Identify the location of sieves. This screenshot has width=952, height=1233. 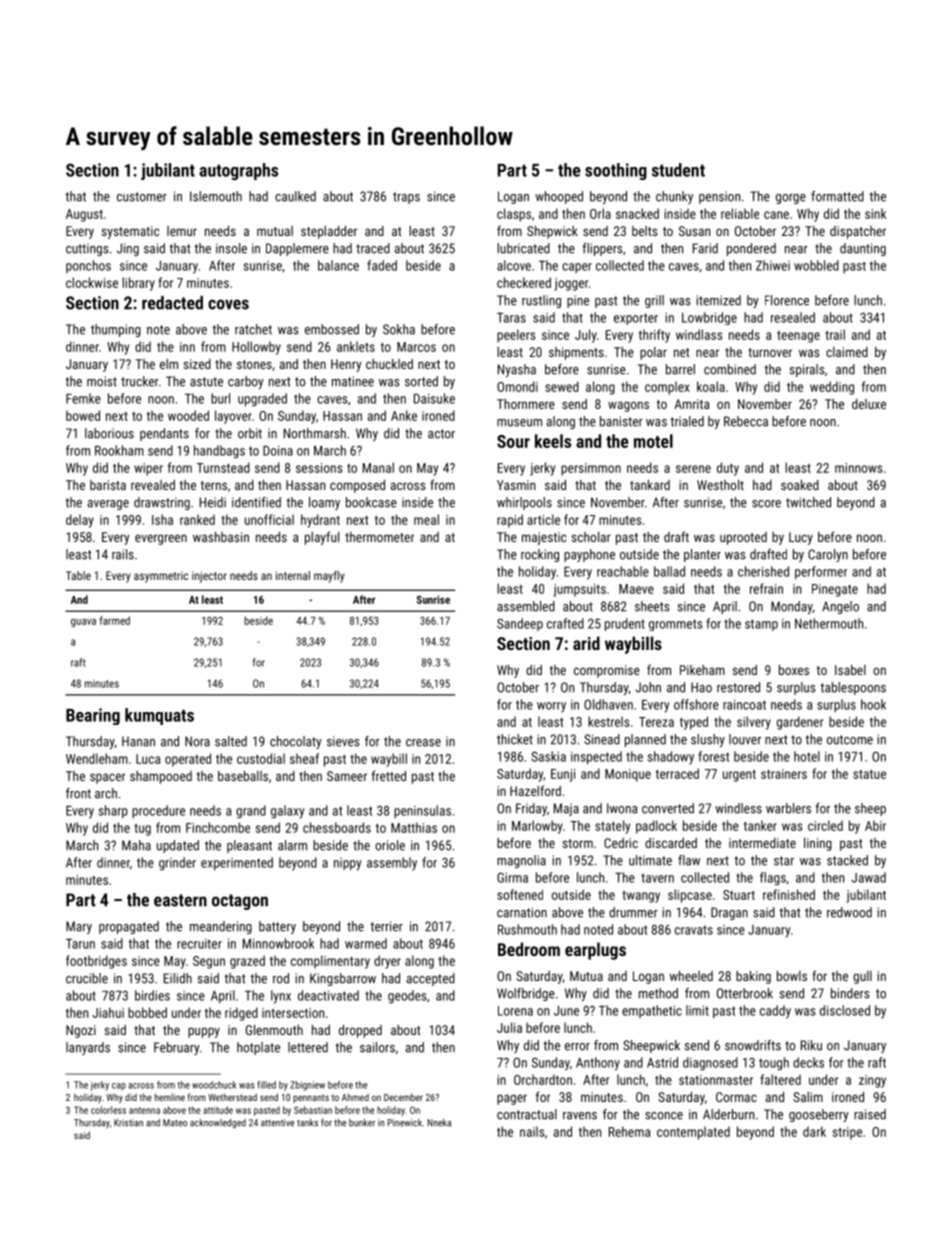
(343, 741).
